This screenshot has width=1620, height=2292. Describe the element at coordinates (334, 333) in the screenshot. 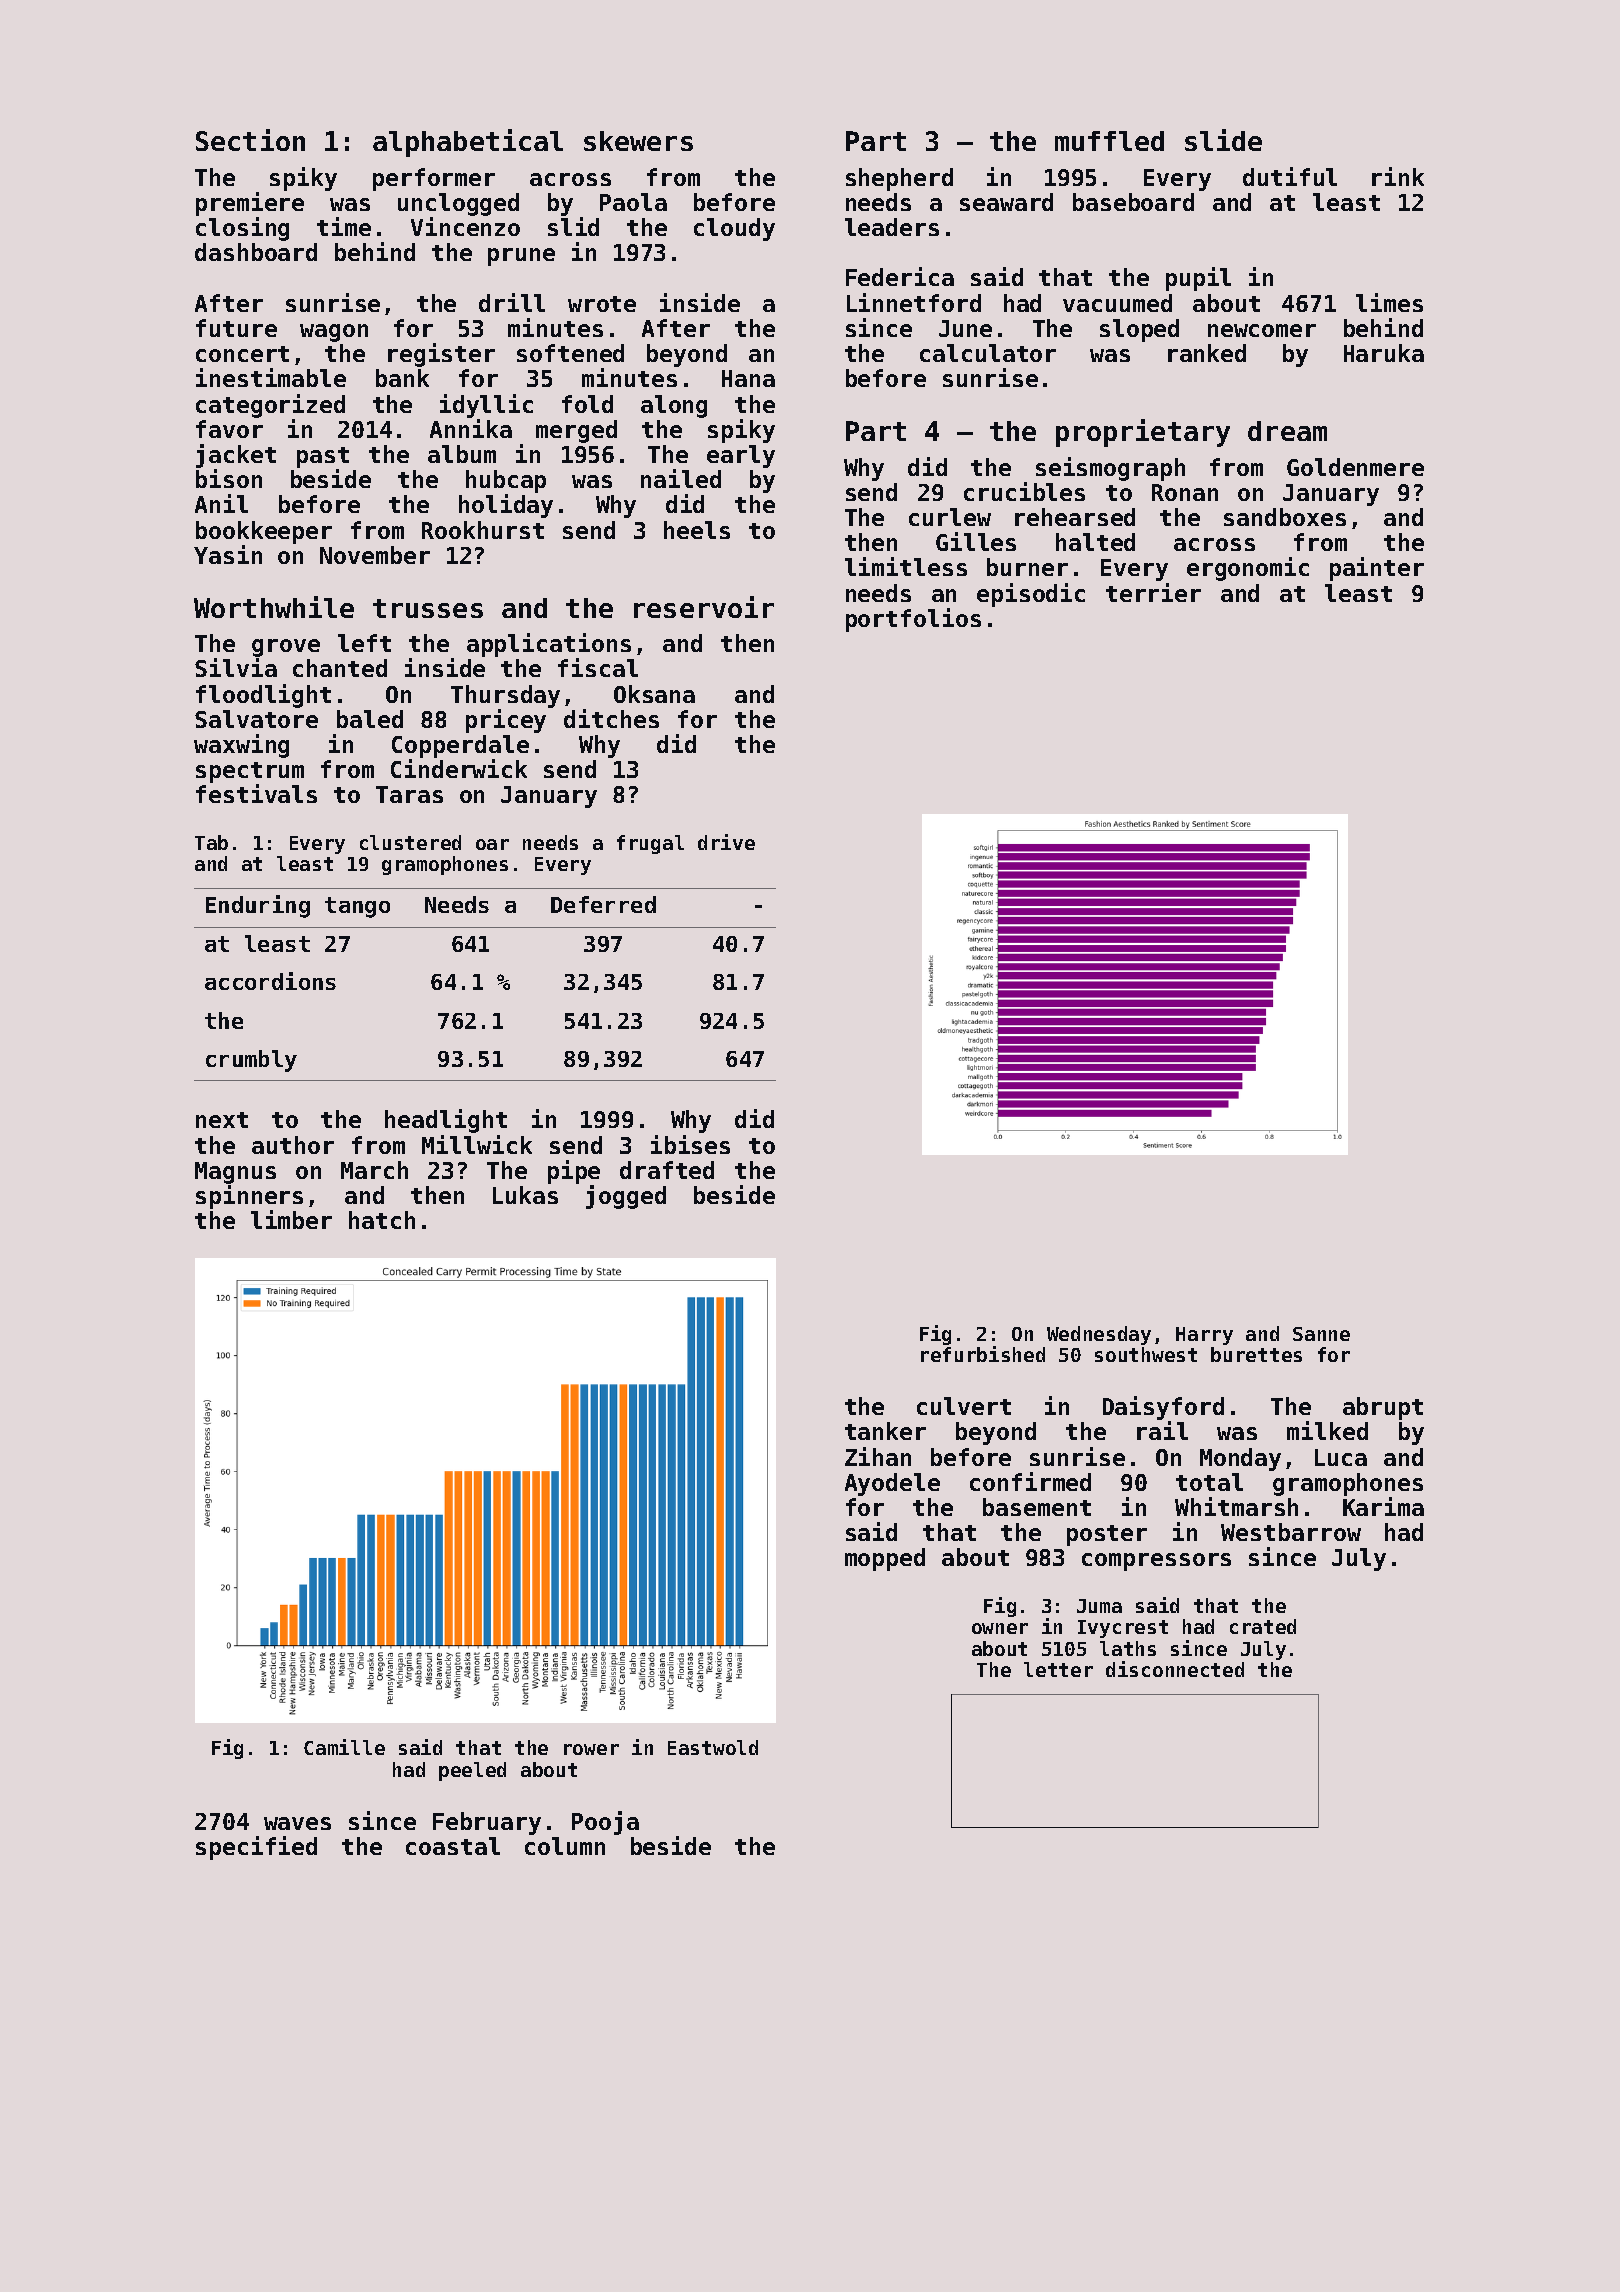

I see `wagon` at that location.
